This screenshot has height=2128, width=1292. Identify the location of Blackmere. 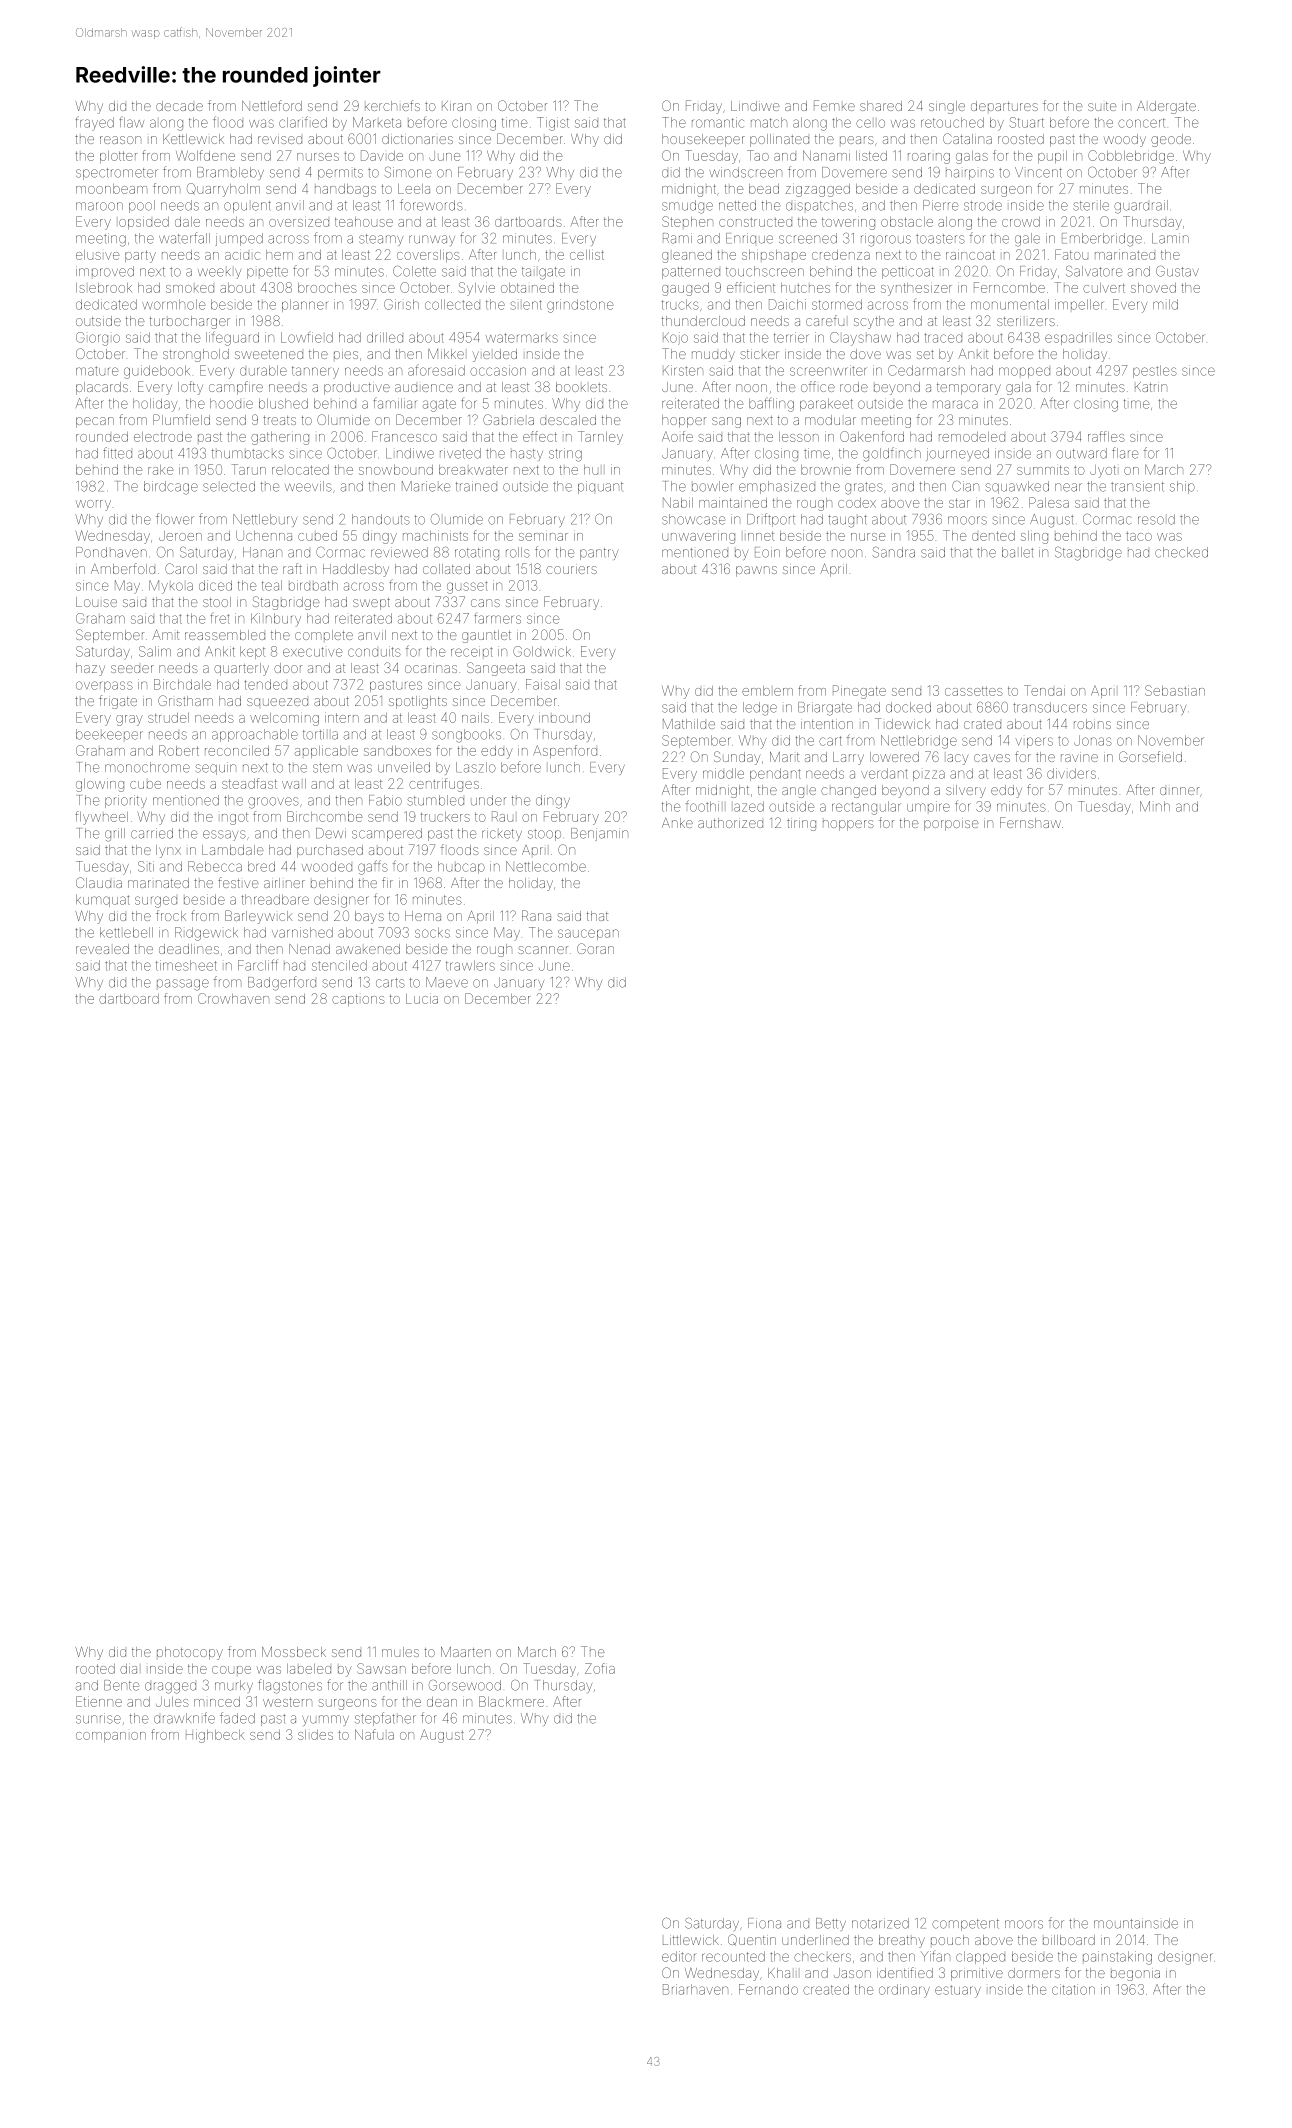
(511, 1701).
